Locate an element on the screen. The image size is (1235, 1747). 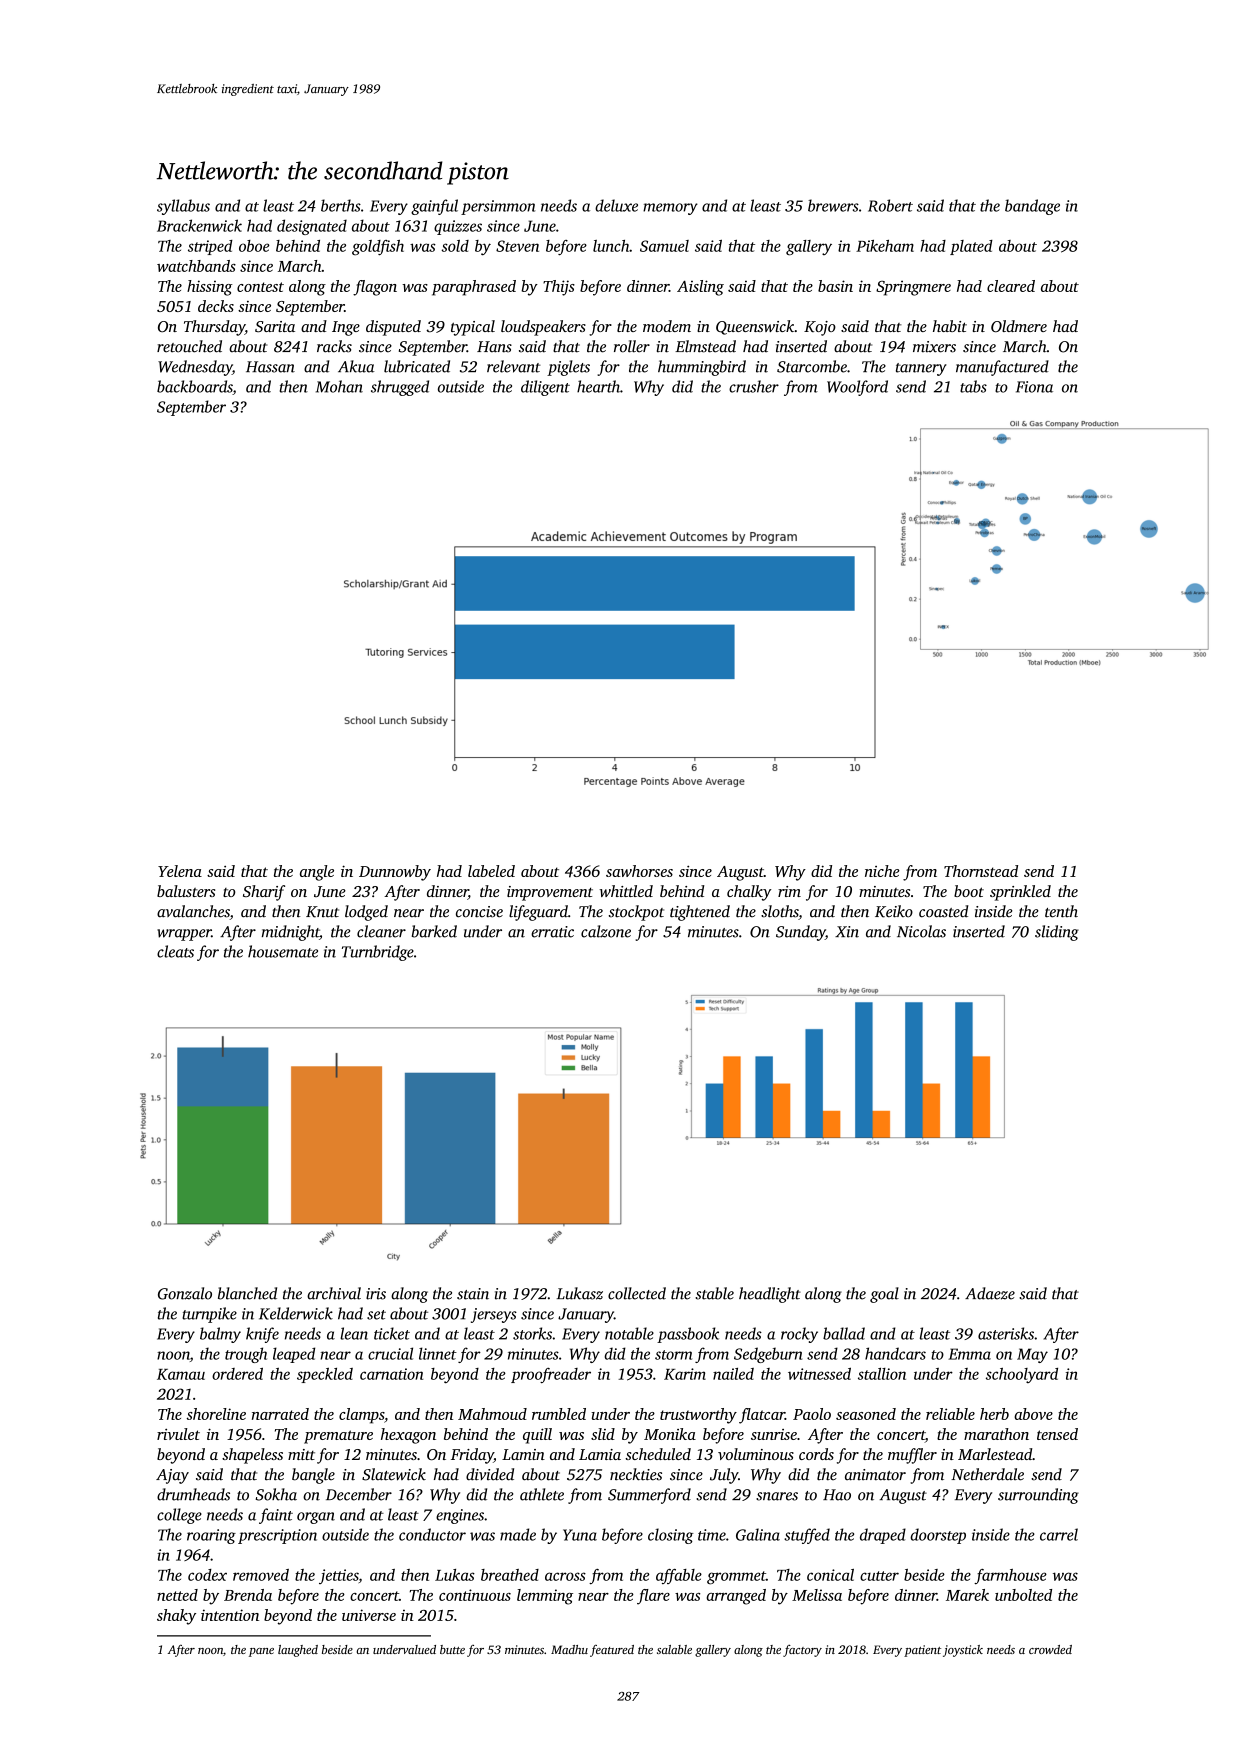
collected is located at coordinates (637, 1293).
